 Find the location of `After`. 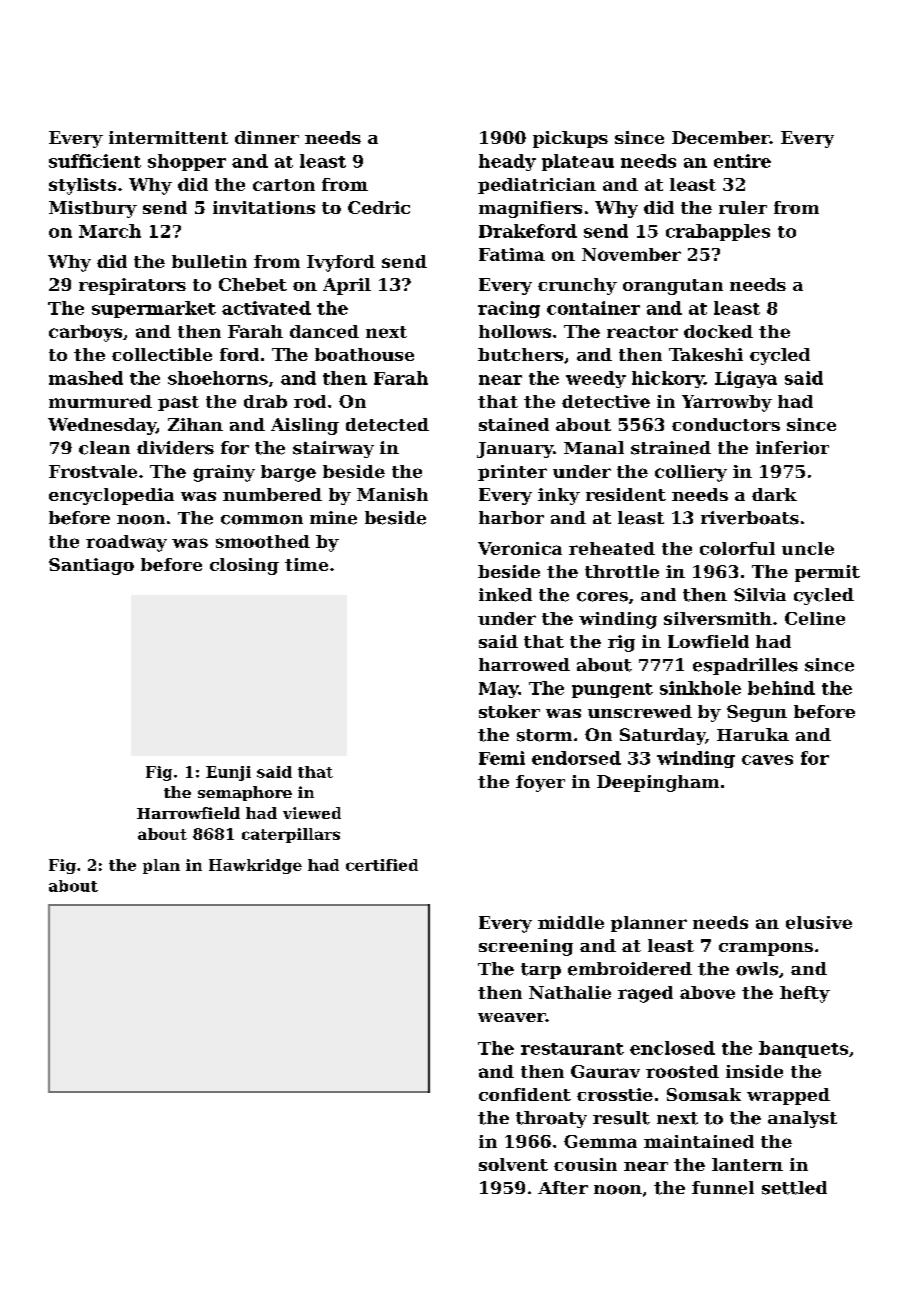

After is located at coordinates (563, 1188).
